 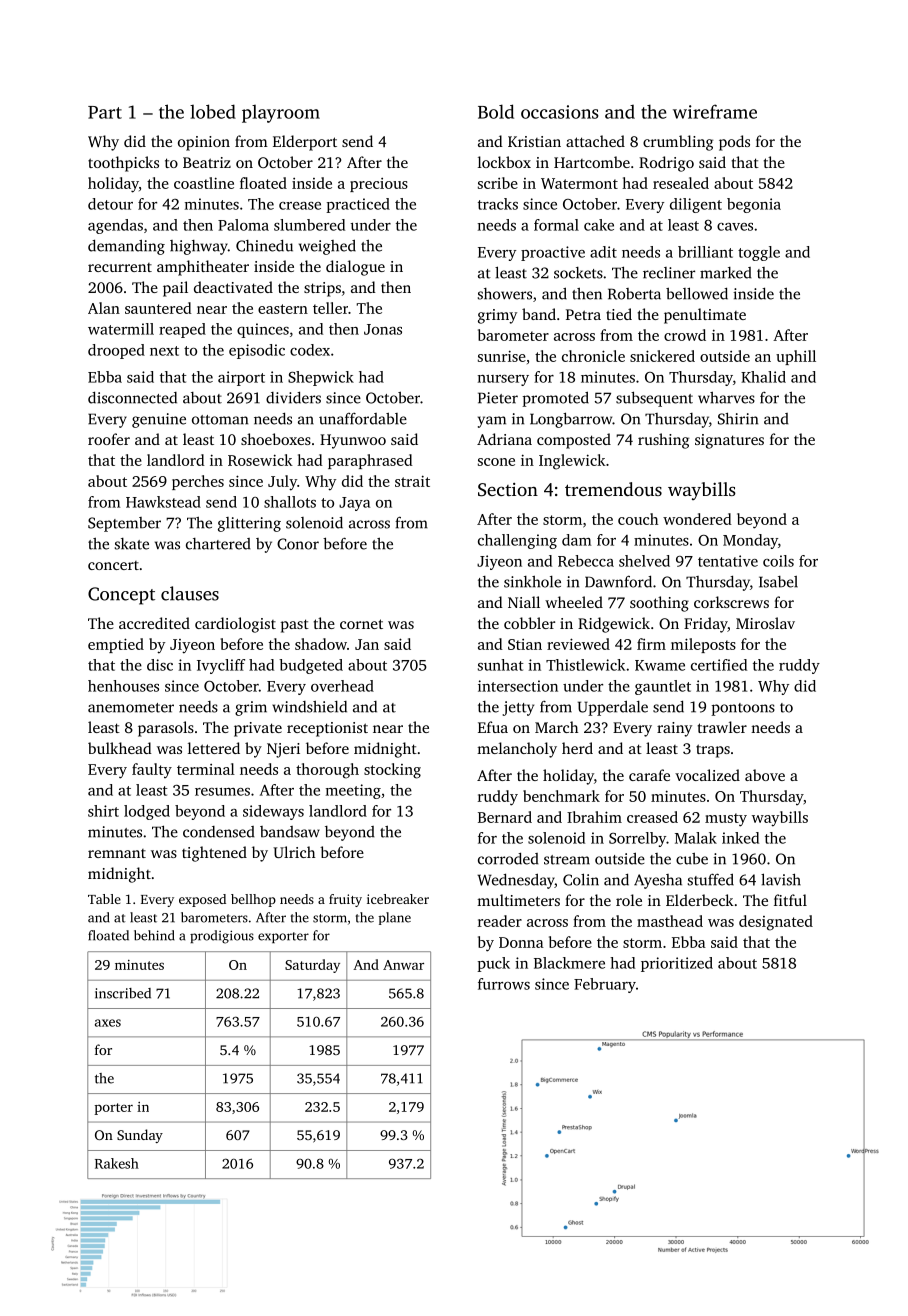 I want to click on melancholy, so click(x=517, y=750).
